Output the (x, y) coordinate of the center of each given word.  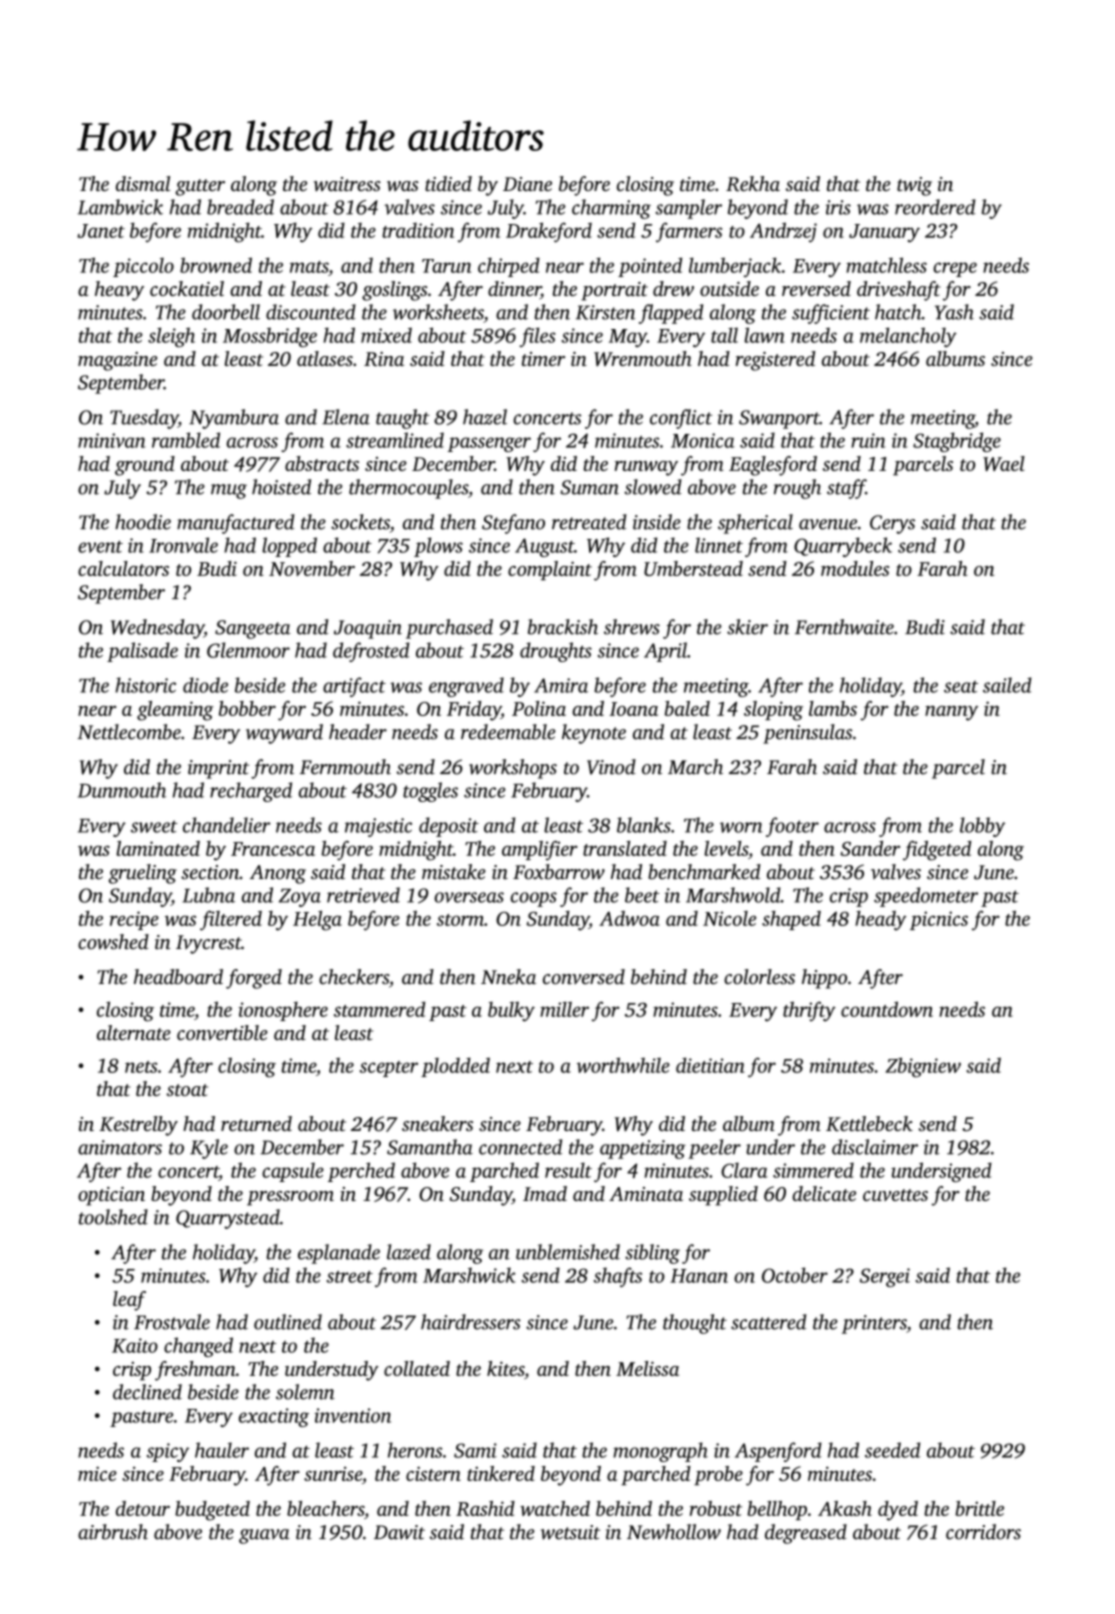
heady (880, 921)
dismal (143, 183)
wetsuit (570, 1532)
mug (229, 491)
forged (254, 979)
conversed (584, 976)
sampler (688, 209)
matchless (886, 265)
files (537, 337)
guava (264, 1536)
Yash (954, 312)
